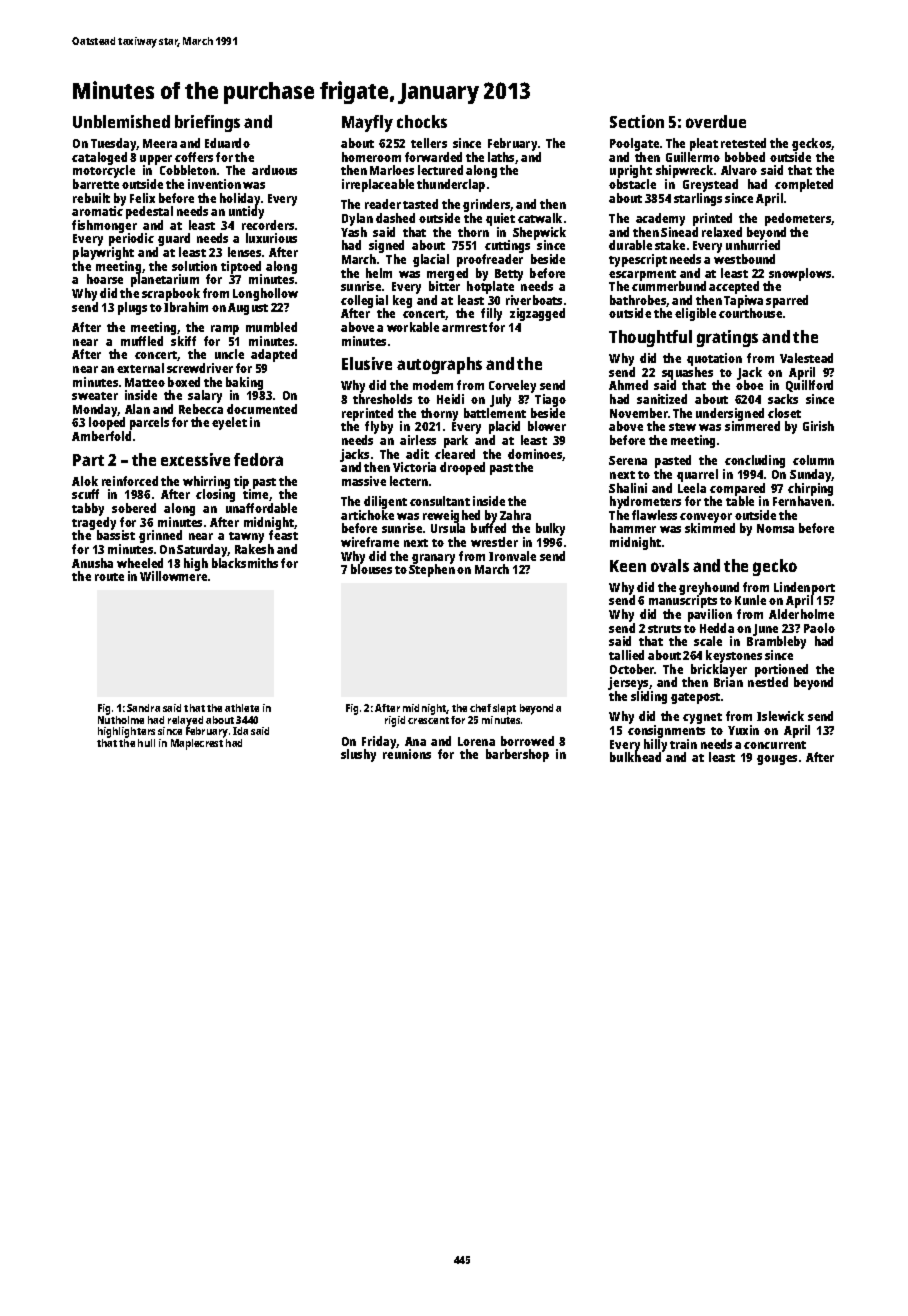 This document has width=908, height=1316. Describe the element at coordinates (429, 143) in the document. I see `tellers` at that location.
